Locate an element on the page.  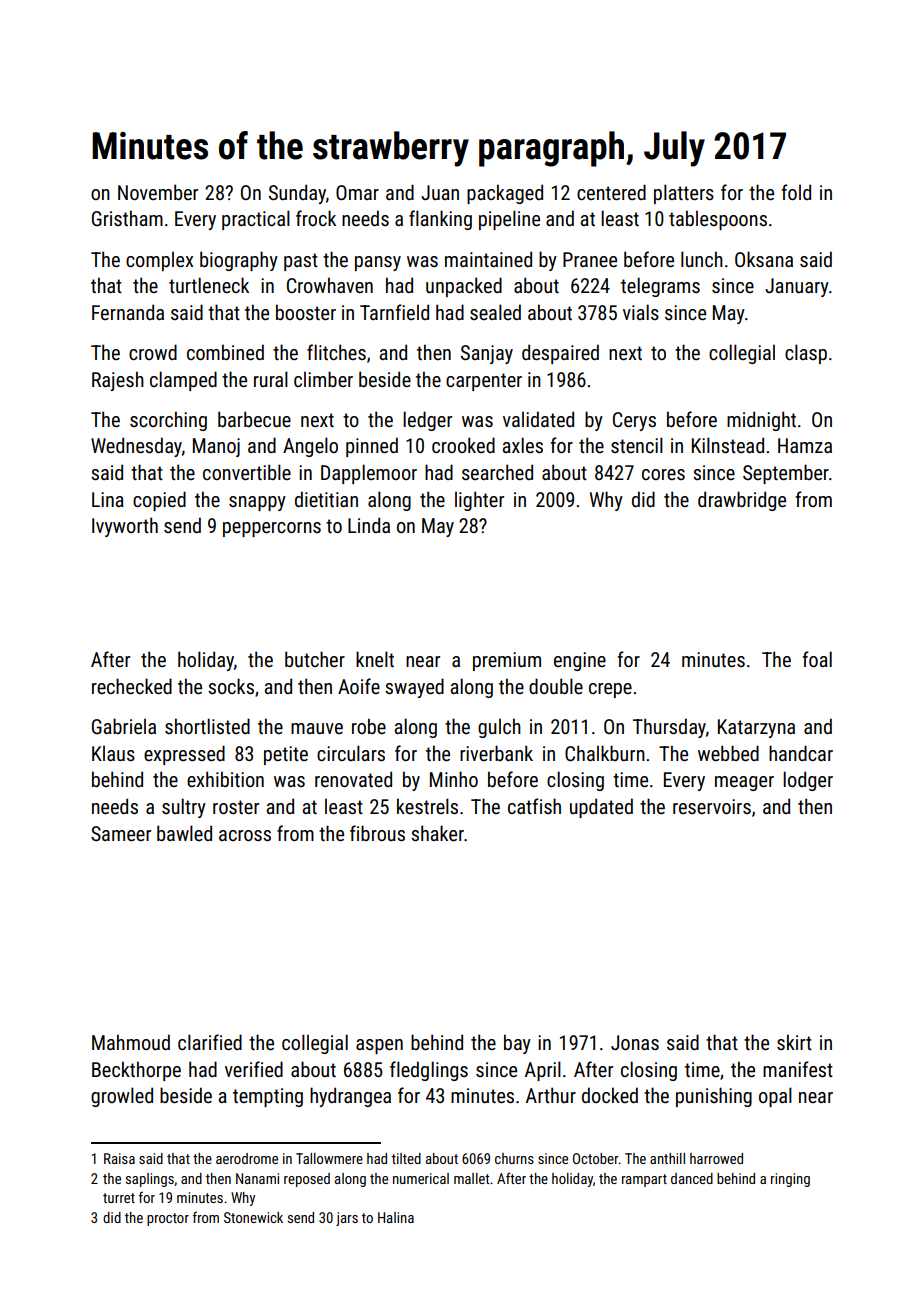
Stonewick is located at coordinates (253, 1217).
